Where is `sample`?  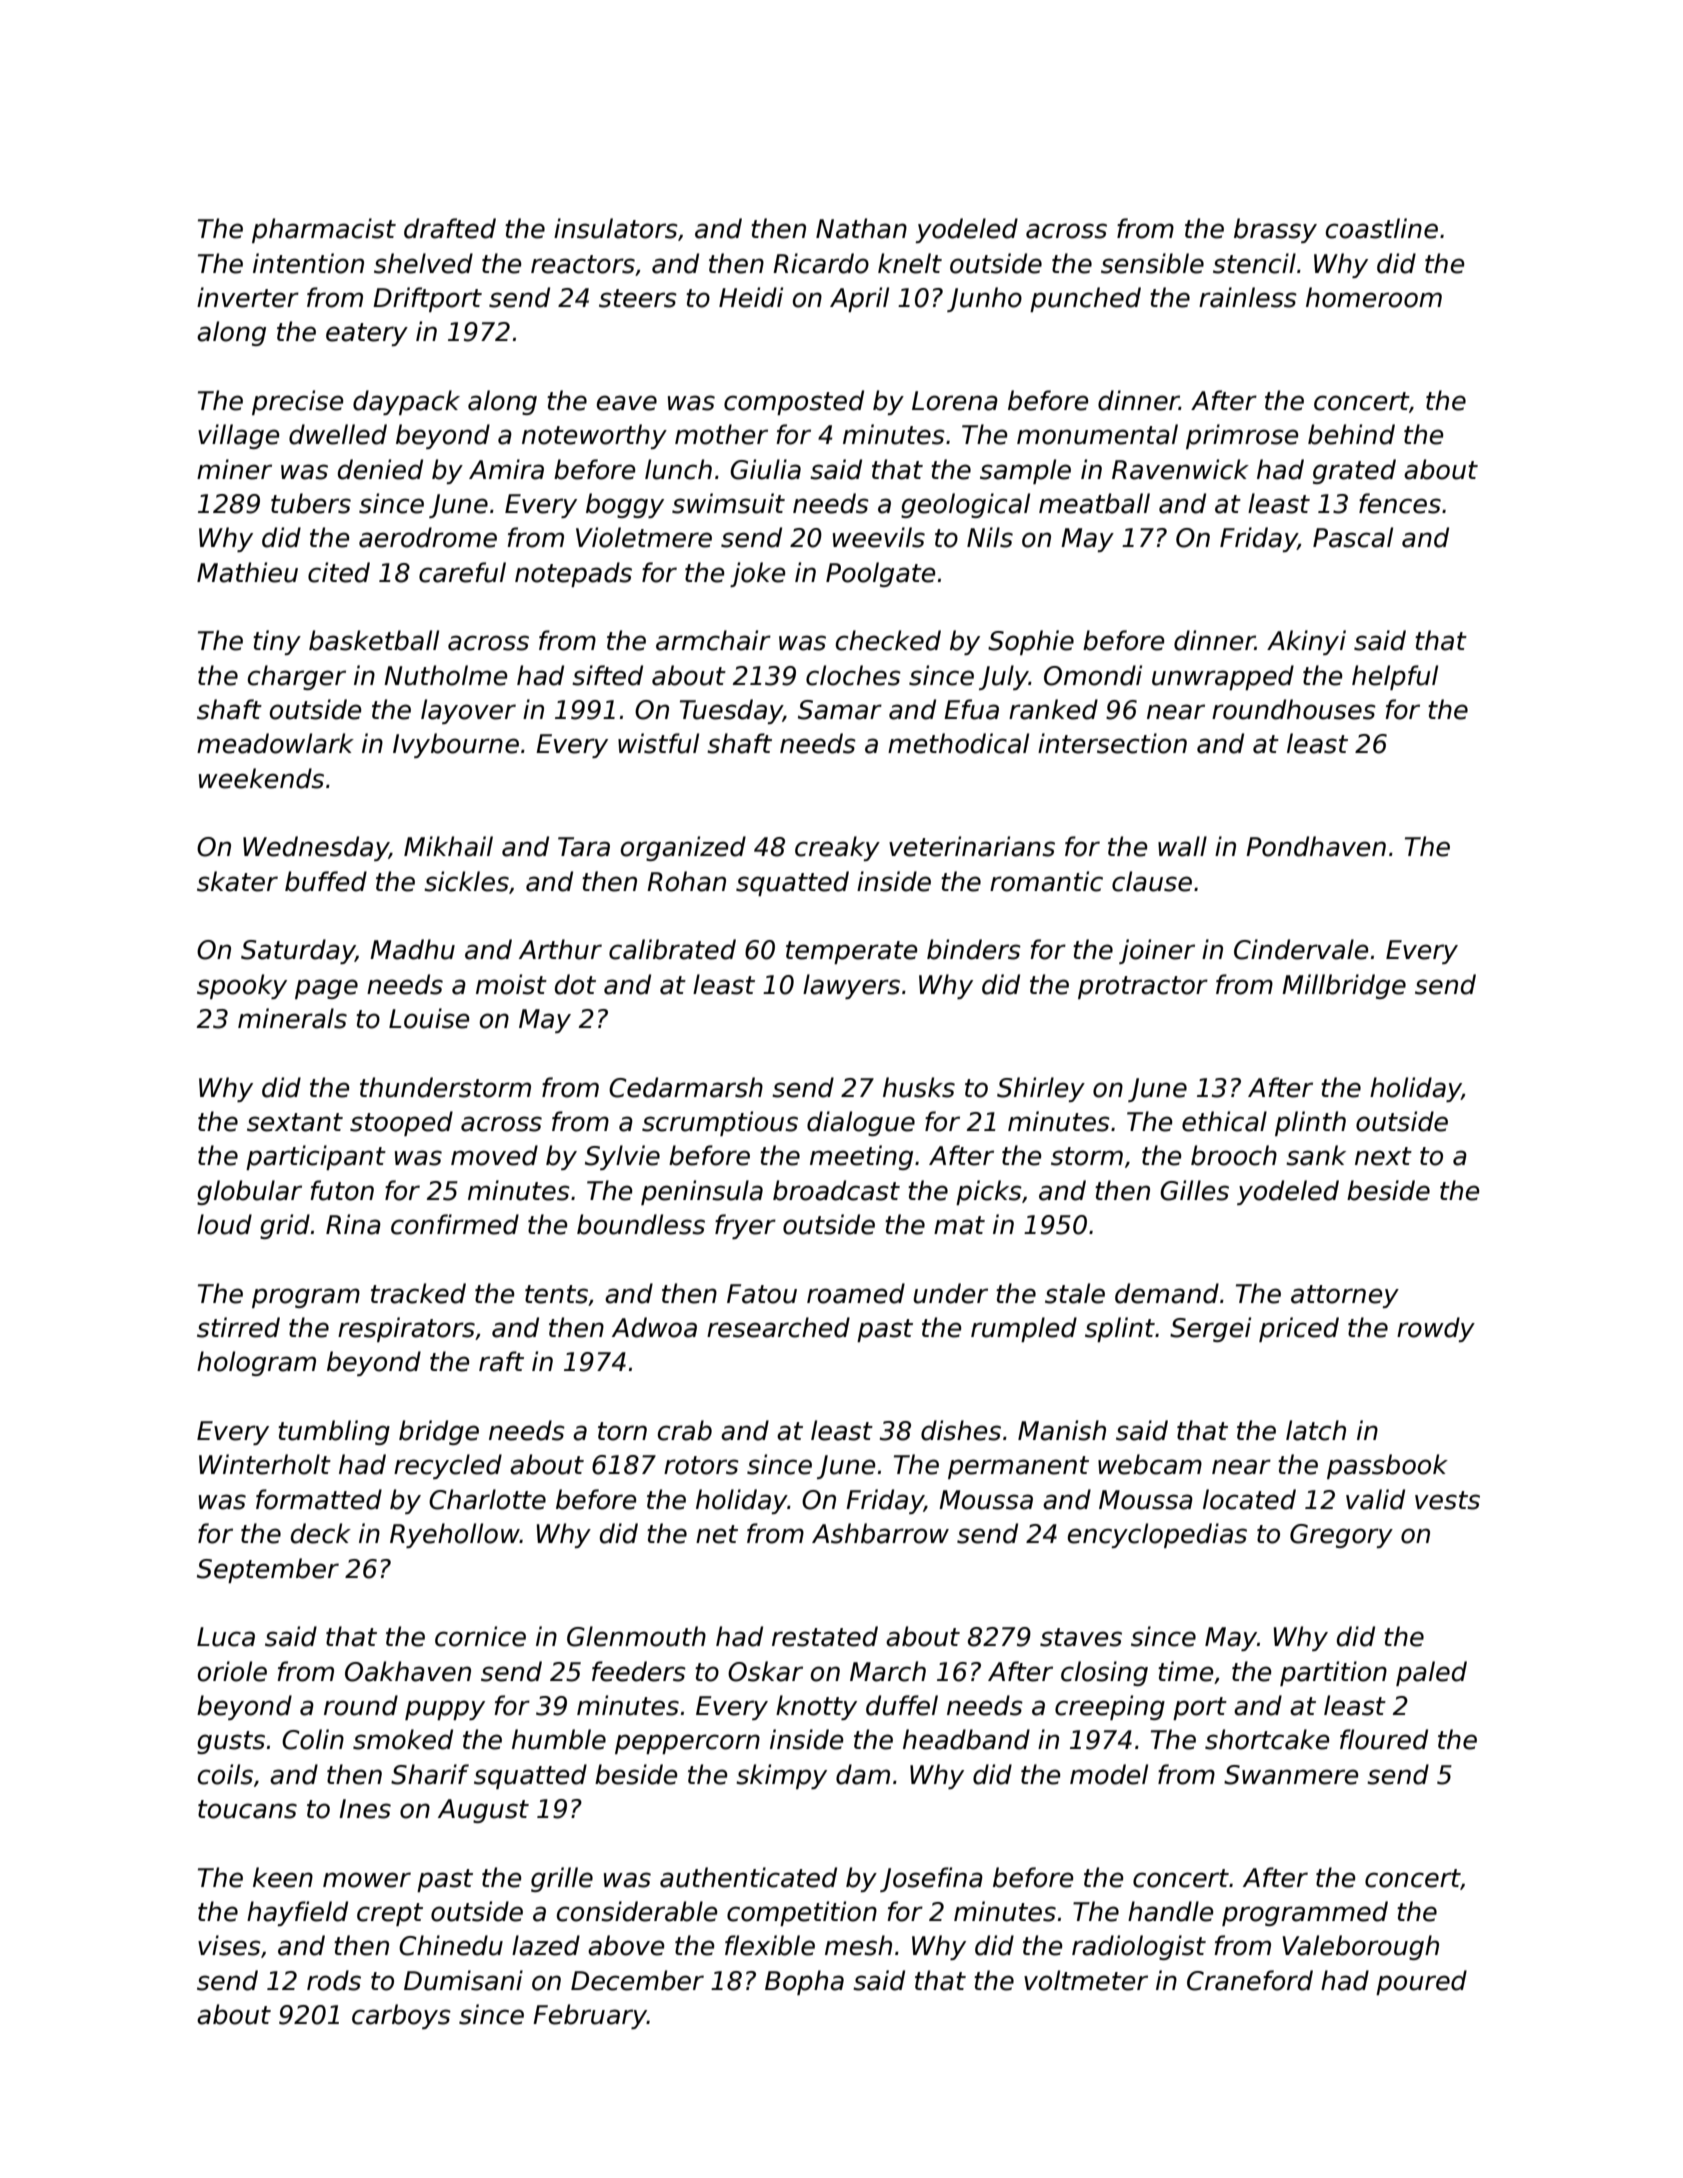
sample is located at coordinates (1025, 471).
